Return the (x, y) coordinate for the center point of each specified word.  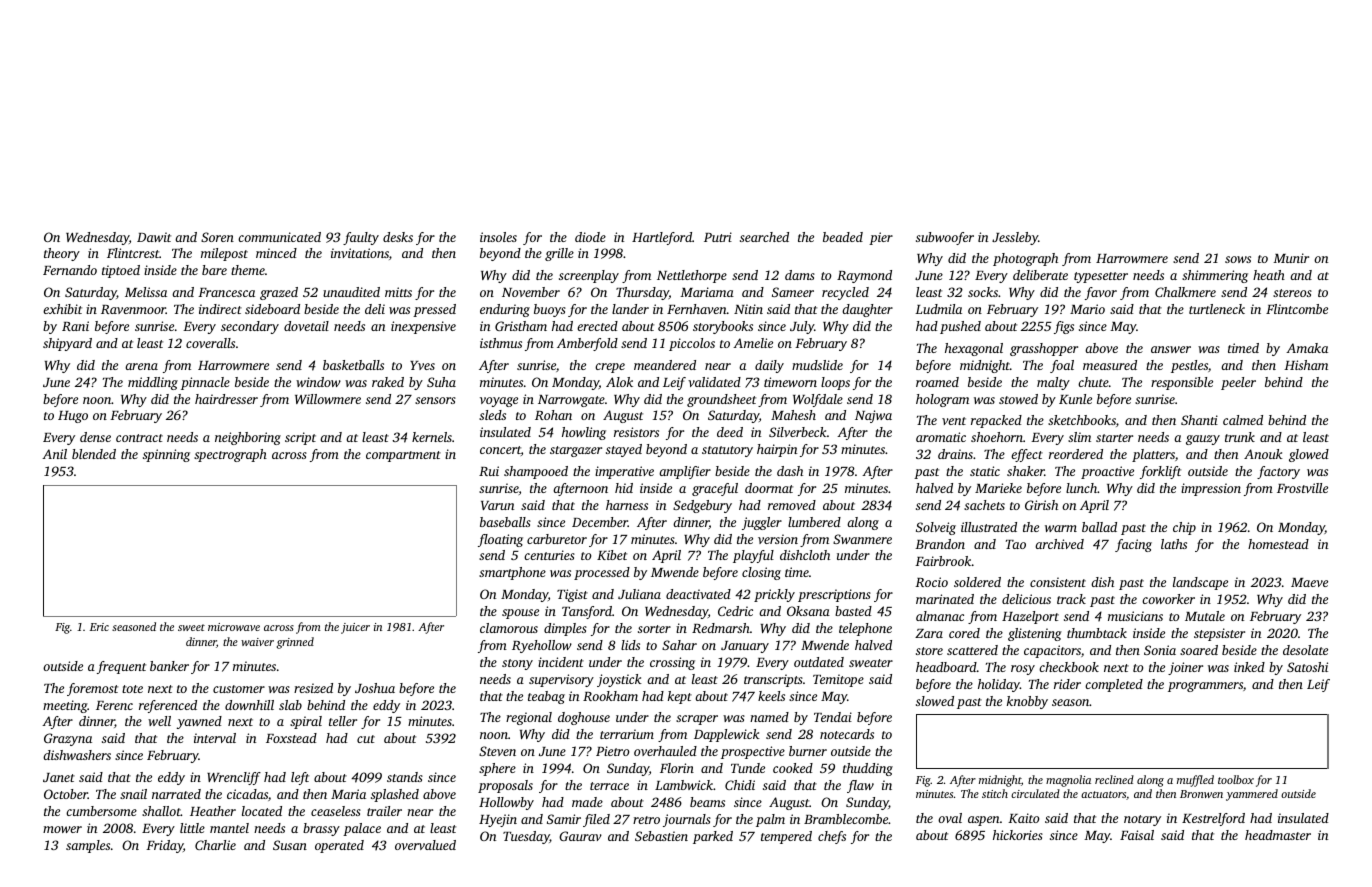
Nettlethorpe (692, 276)
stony (517, 664)
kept (680, 697)
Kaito (1023, 818)
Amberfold (587, 344)
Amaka (1307, 348)
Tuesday (526, 837)
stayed (624, 450)
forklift (1160, 472)
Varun (497, 505)
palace (362, 829)
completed (1114, 685)
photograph (1025, 259)
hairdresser (226, 399)
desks (398, 237)
